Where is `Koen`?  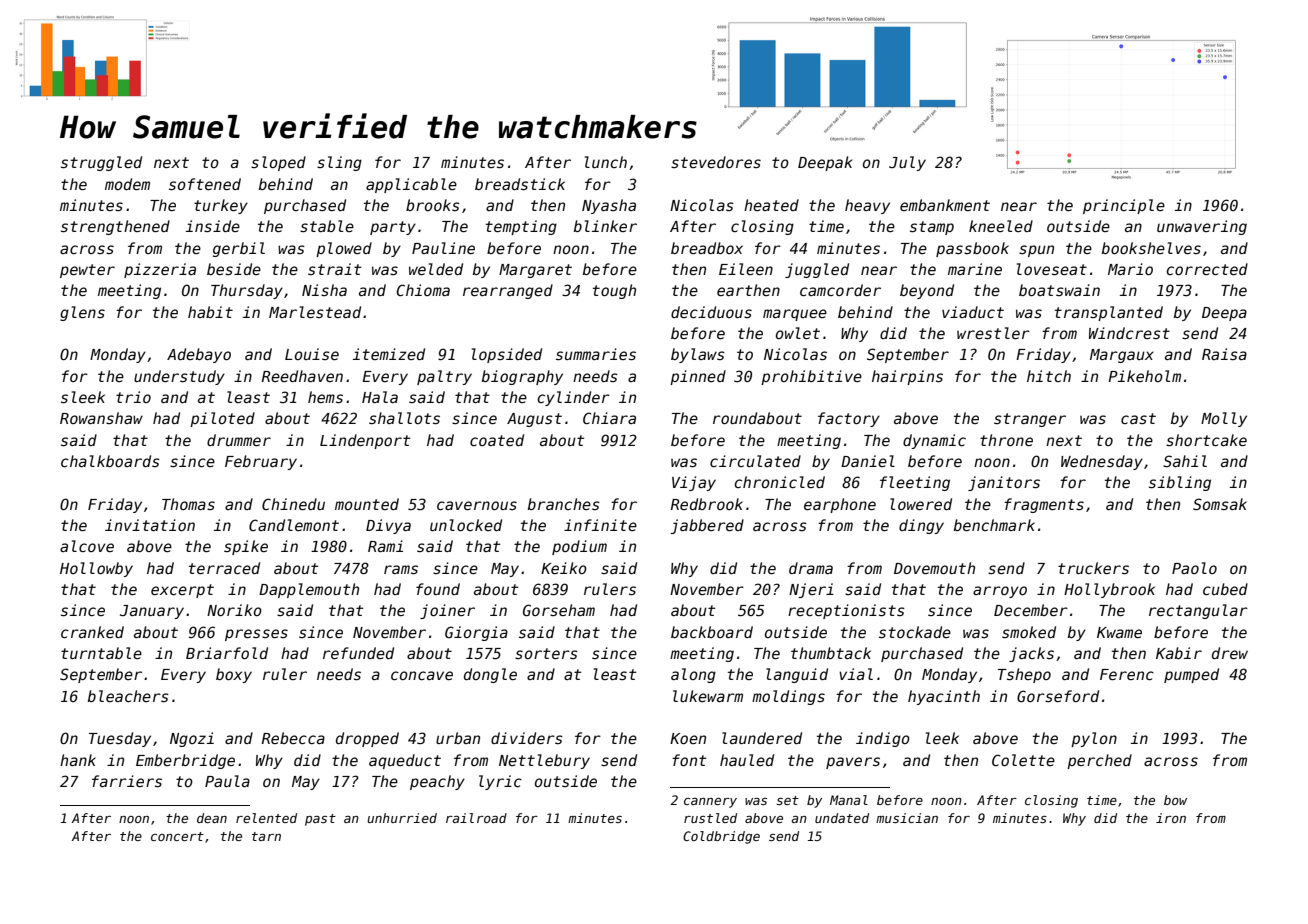 Koen is located at coordinates (688, 738).
